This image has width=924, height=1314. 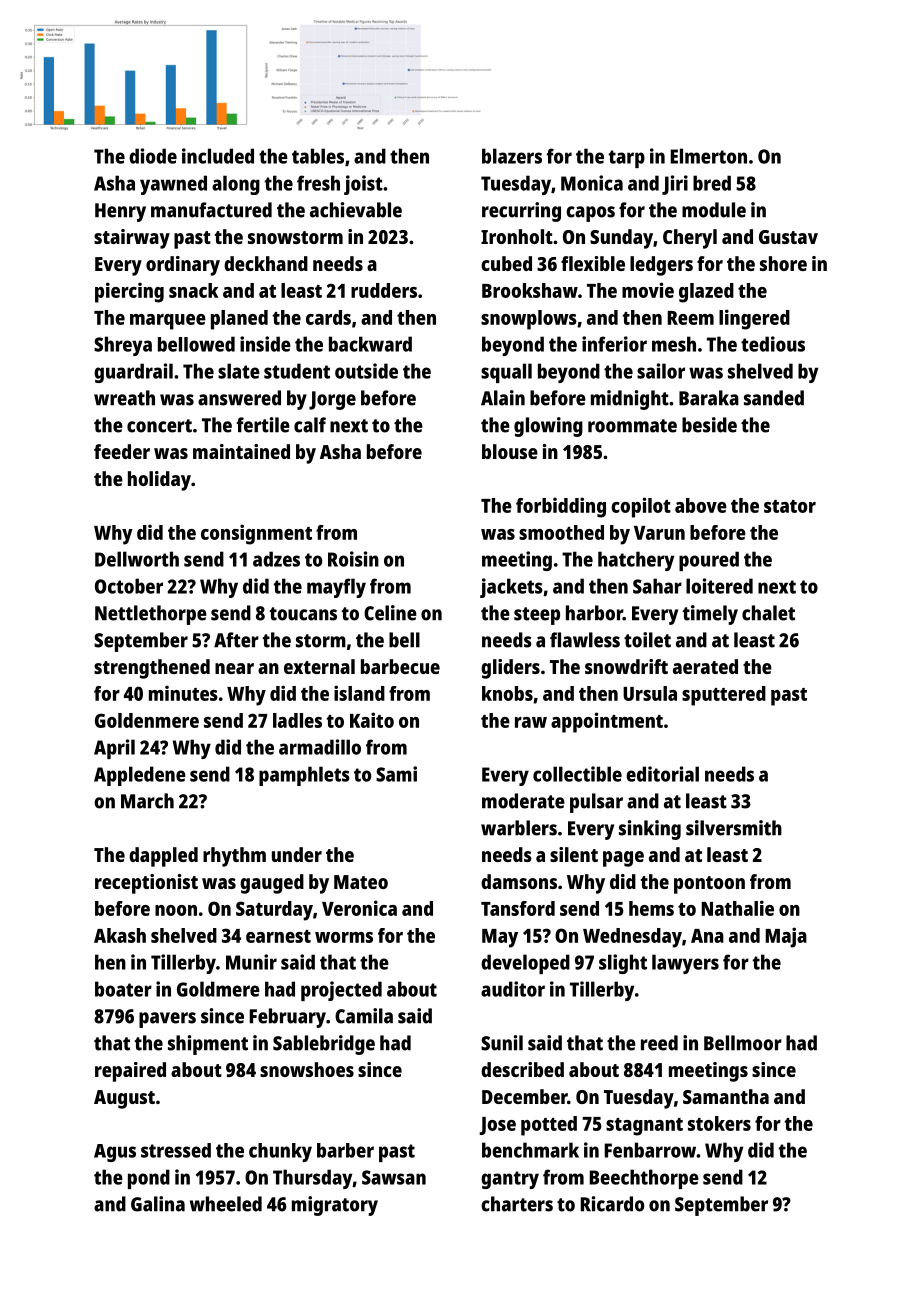 What do you see at coordinates (153, 156) in the image?
I see `diode` at bounding box center [153, 156].
